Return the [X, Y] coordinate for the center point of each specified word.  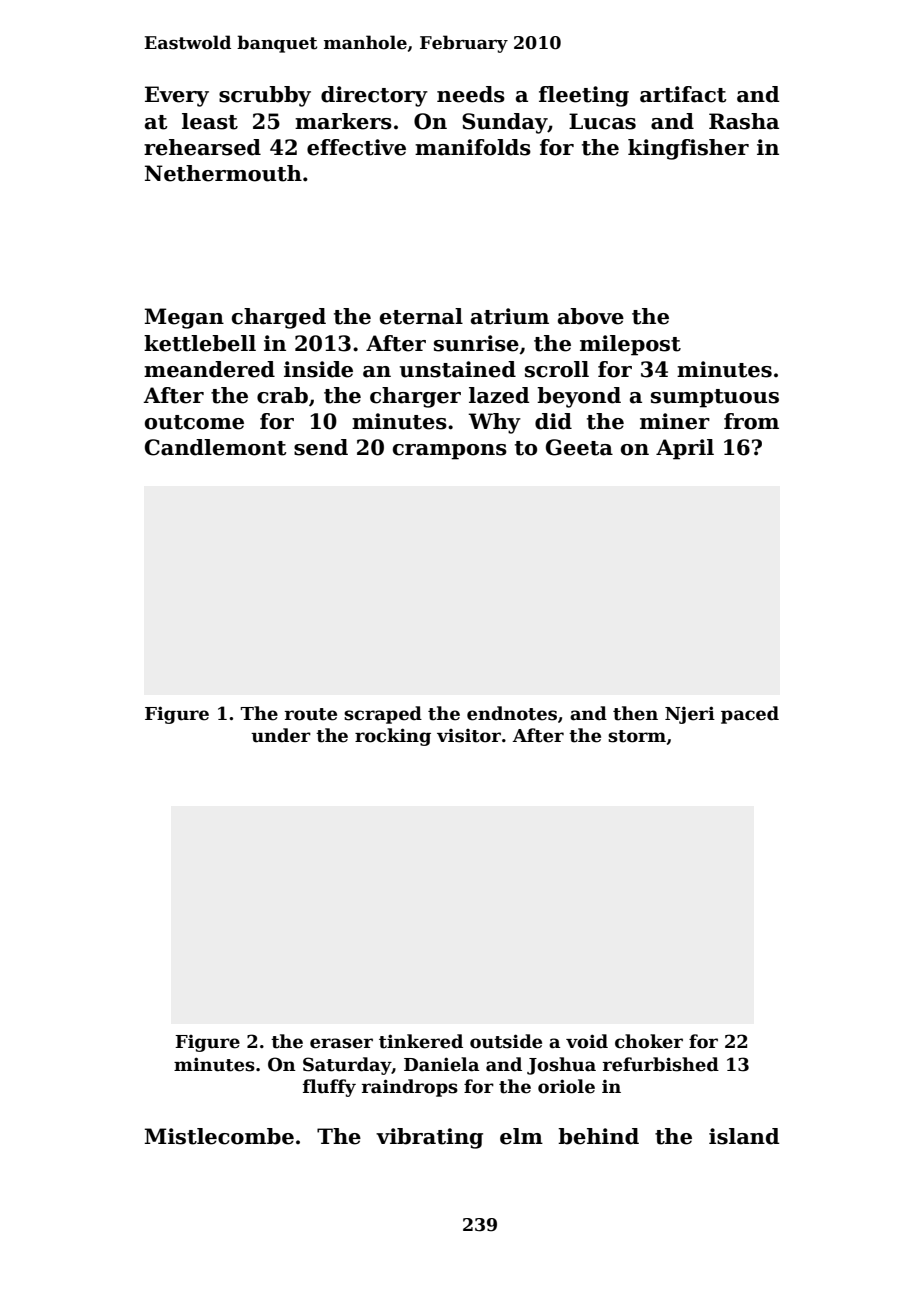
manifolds [473, 147]
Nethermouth [223, 173]
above [591, 316]
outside [506, 1041]
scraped [383, 715]
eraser [341, 1043]
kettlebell [200, 343]
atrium [510, 316]
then [635, 713]
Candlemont [216, 447]
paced [750, 715]
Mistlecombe [219, 1136]
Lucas [602, 121]
